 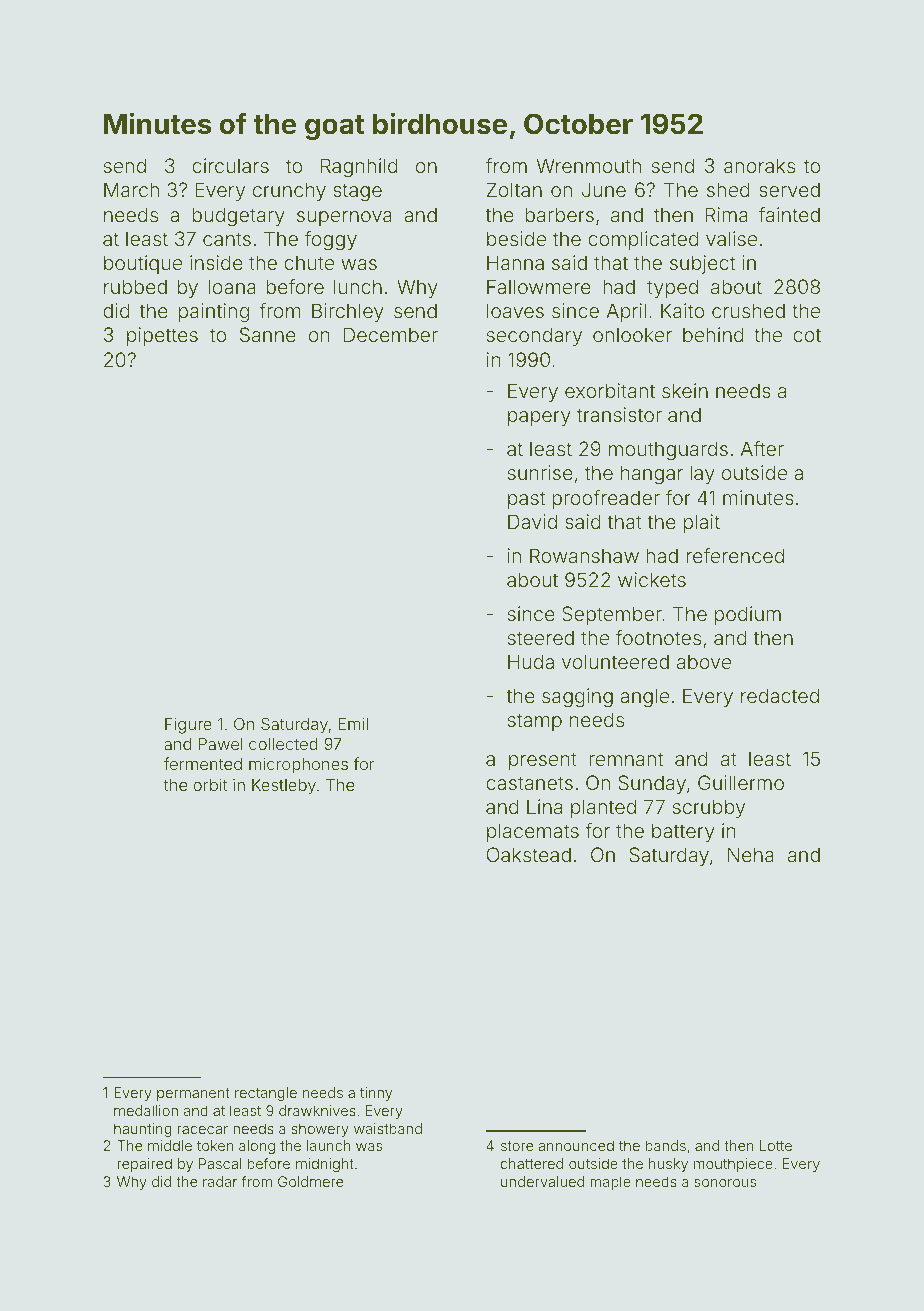 I want to click on anoraks, so click(x=759, y=165).
